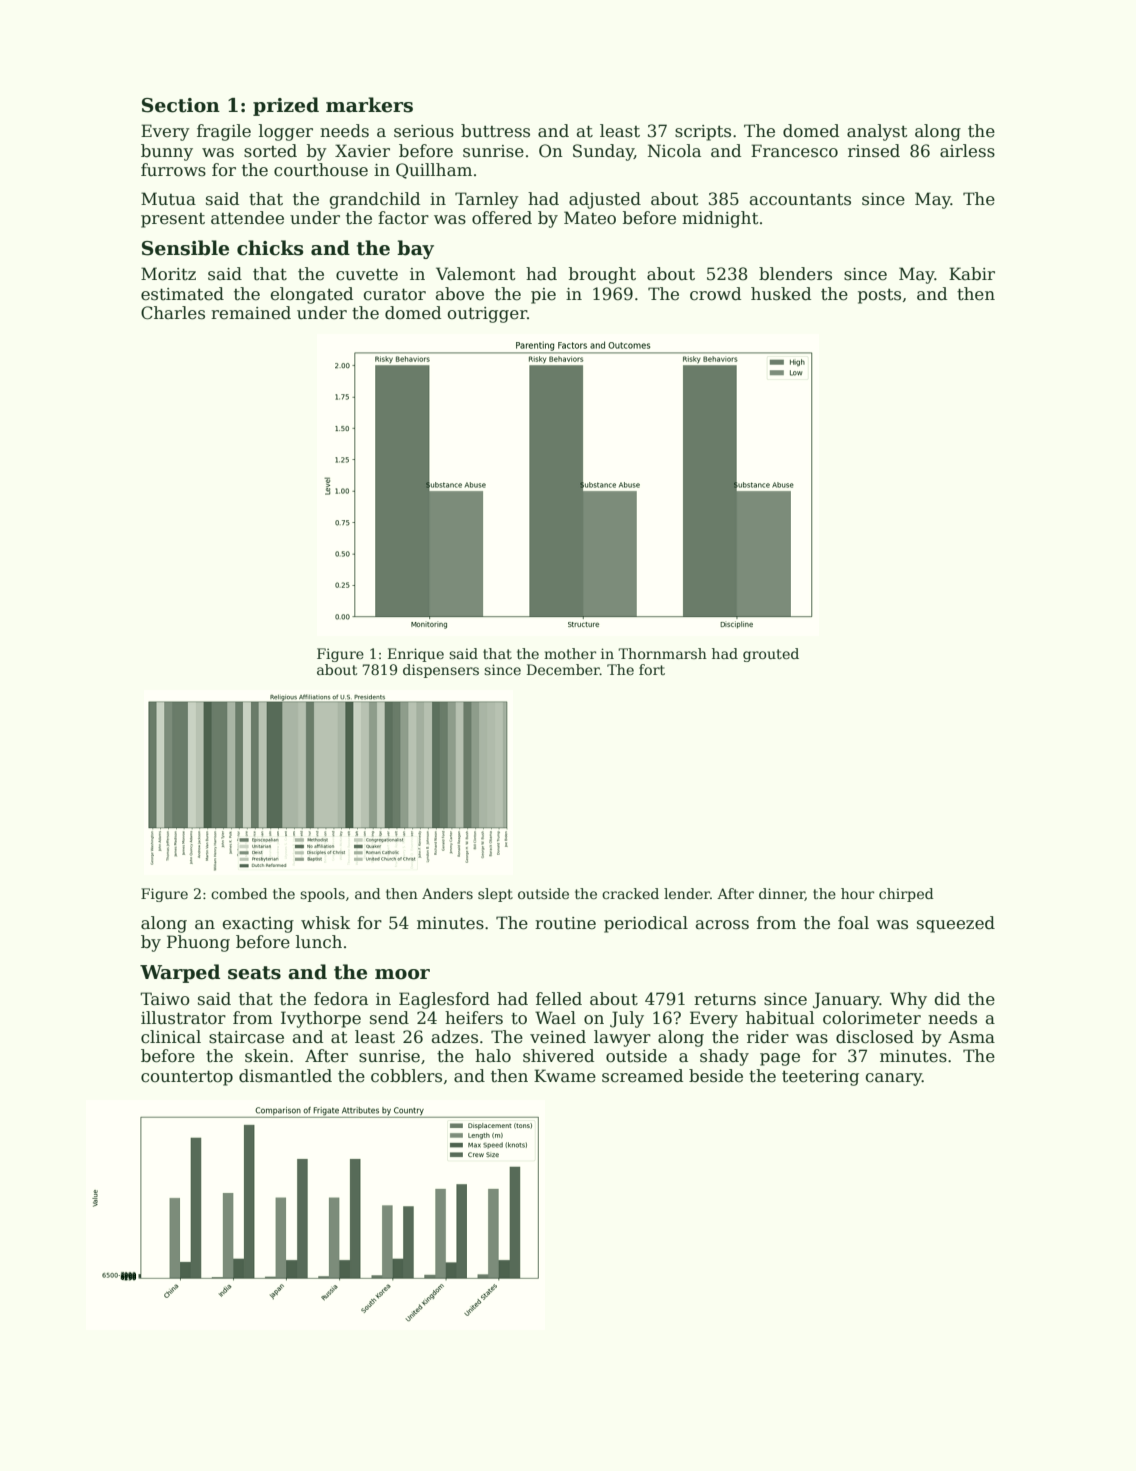 The width and height of the screenshot is (1136, 1471). What do you see at coordinates (416, 655) in the screenshot?
I see `Enrique` at bounding box center [416, 655].
